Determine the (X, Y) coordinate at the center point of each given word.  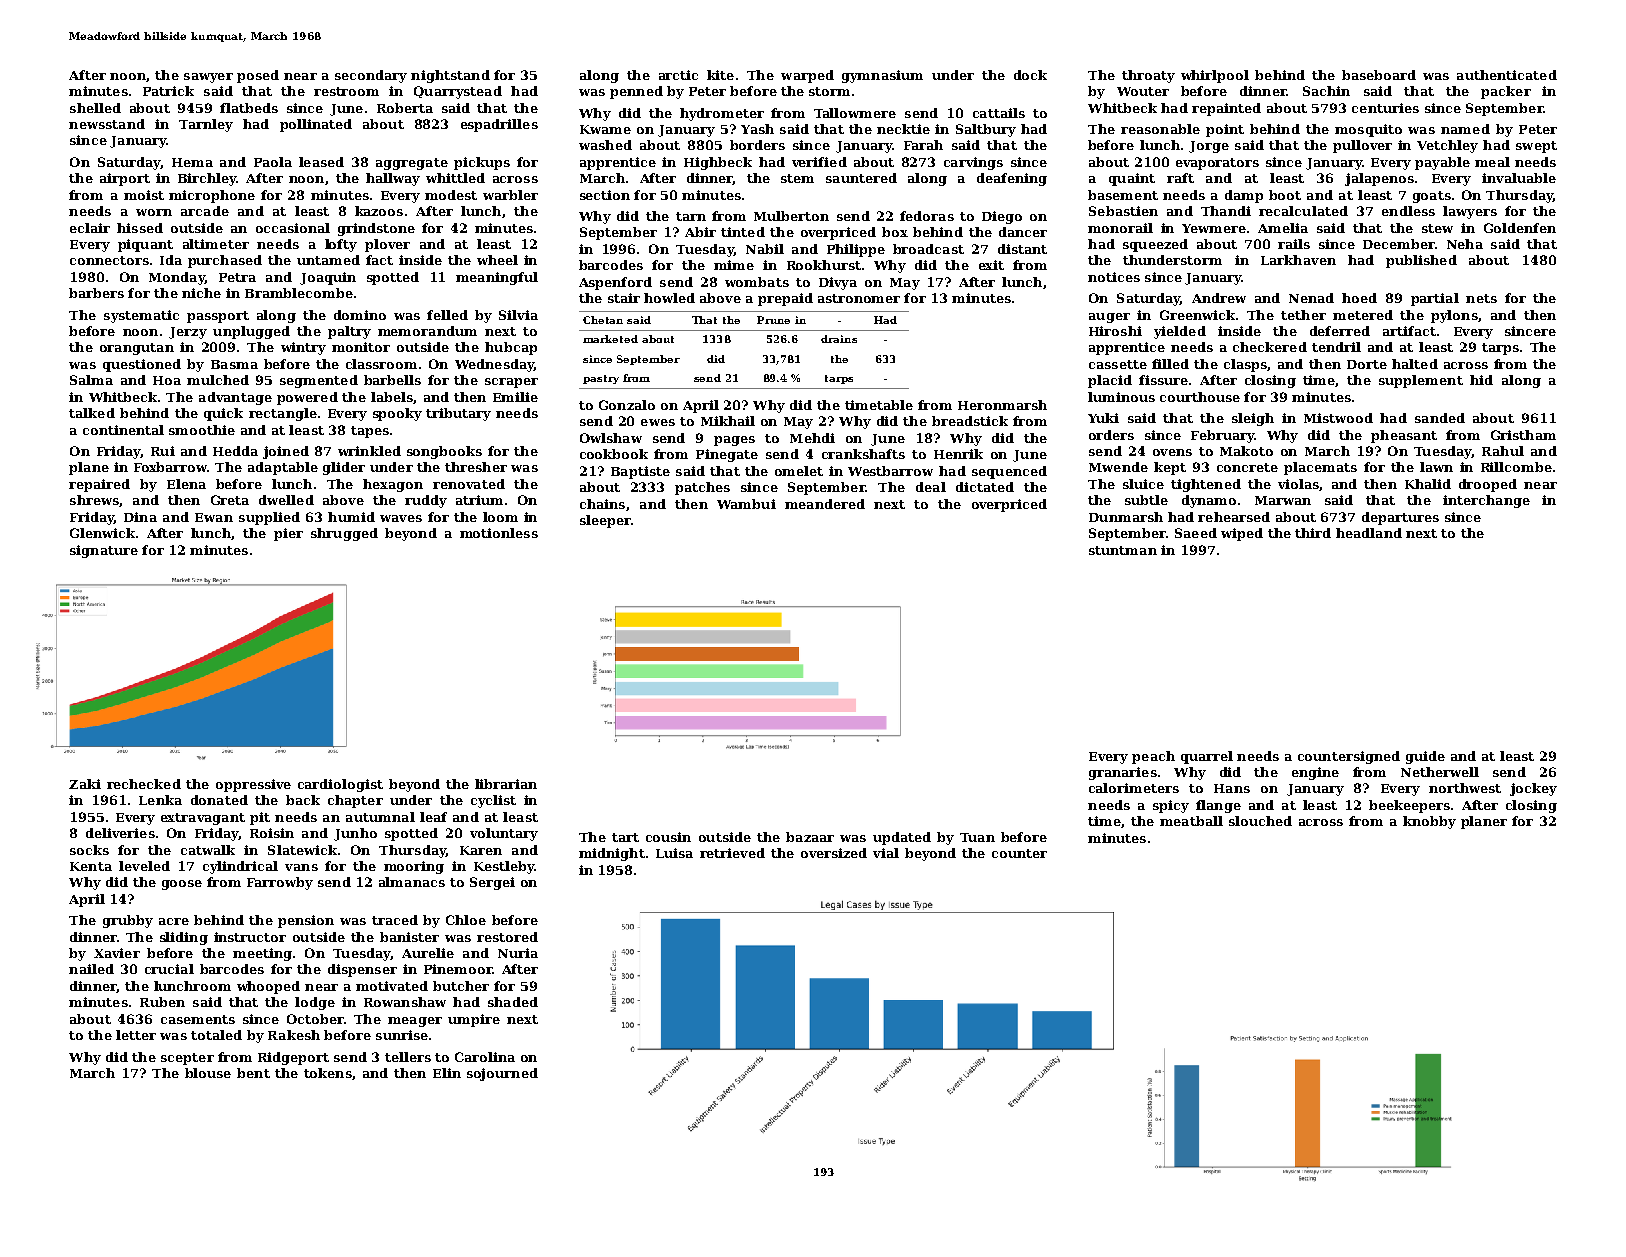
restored (507, 937)
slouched (1260, 821)
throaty (1148, 76)
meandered (825, 504)
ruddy (426, 501)
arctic (678, 75)
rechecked (144, 784)
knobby (1429, 822)
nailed (91, 969)
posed (258, 76)
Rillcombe (1516, 467)
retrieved (732, 853)
